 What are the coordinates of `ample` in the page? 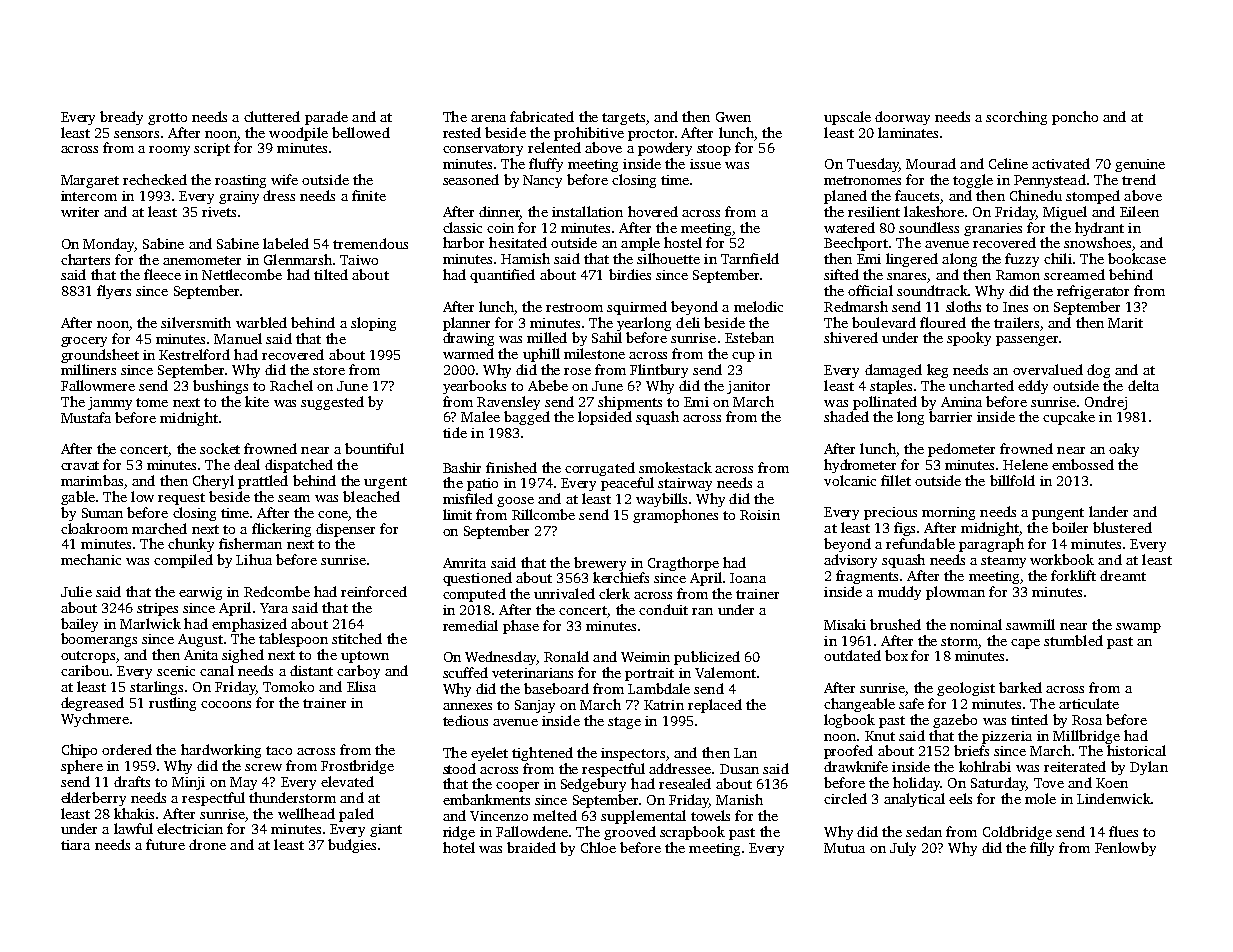 It's located at (640, 244).
